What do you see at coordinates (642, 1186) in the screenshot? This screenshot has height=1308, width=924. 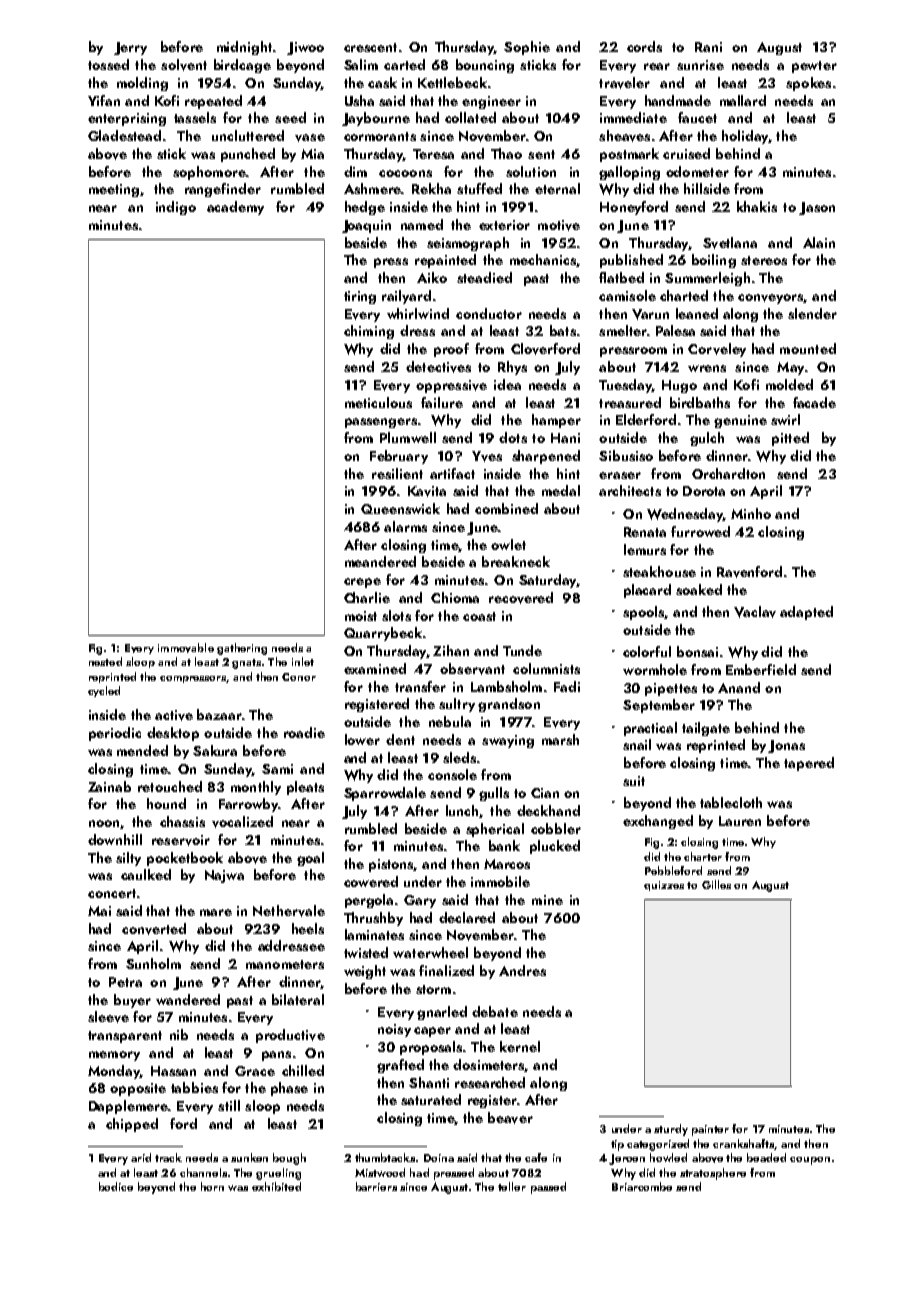 I see `Briarcombe` at bounding box center [642, 1186].
